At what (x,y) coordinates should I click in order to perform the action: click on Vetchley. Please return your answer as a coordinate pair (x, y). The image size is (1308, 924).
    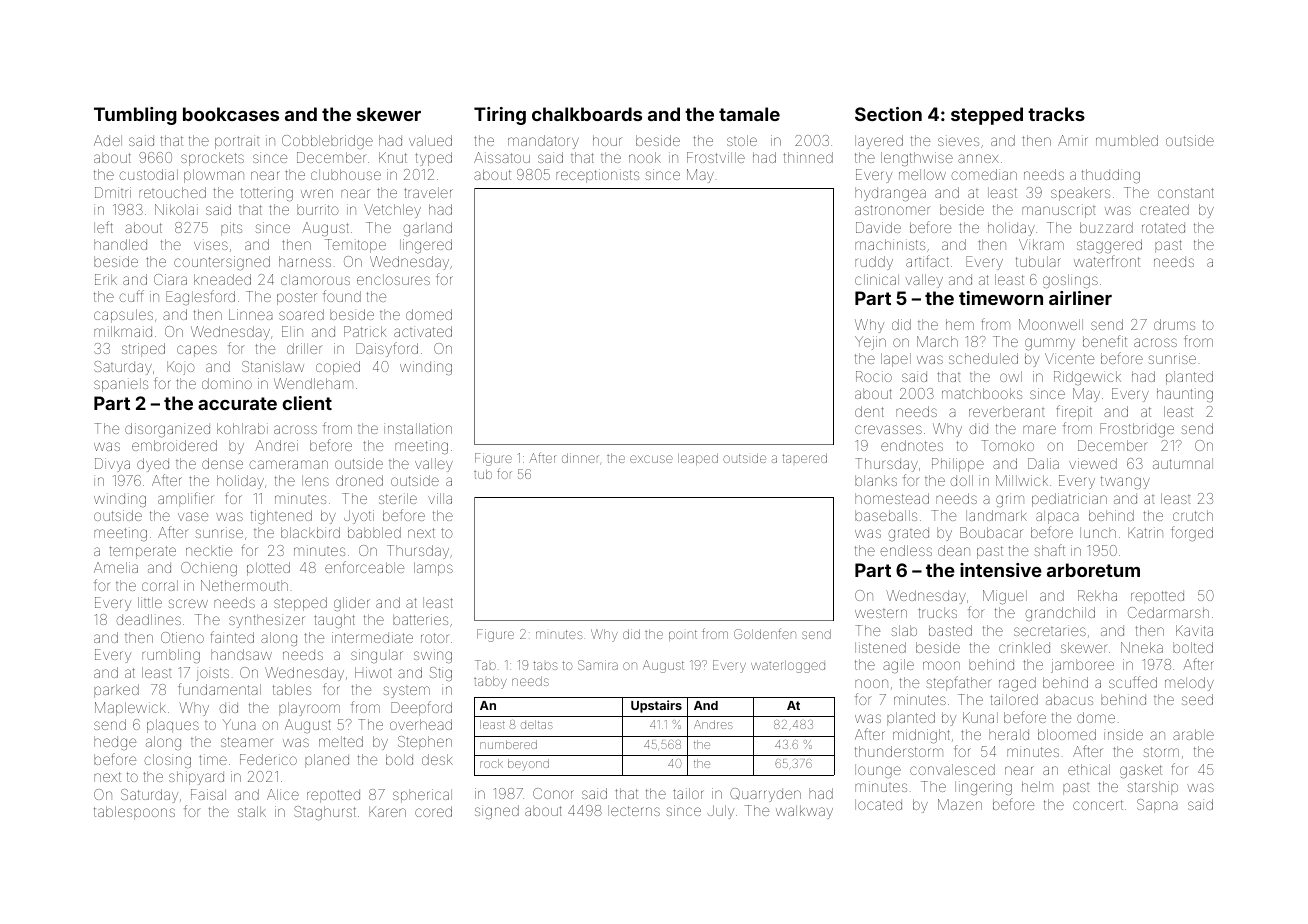
    Looking at the image, I should click on (392, 211).
